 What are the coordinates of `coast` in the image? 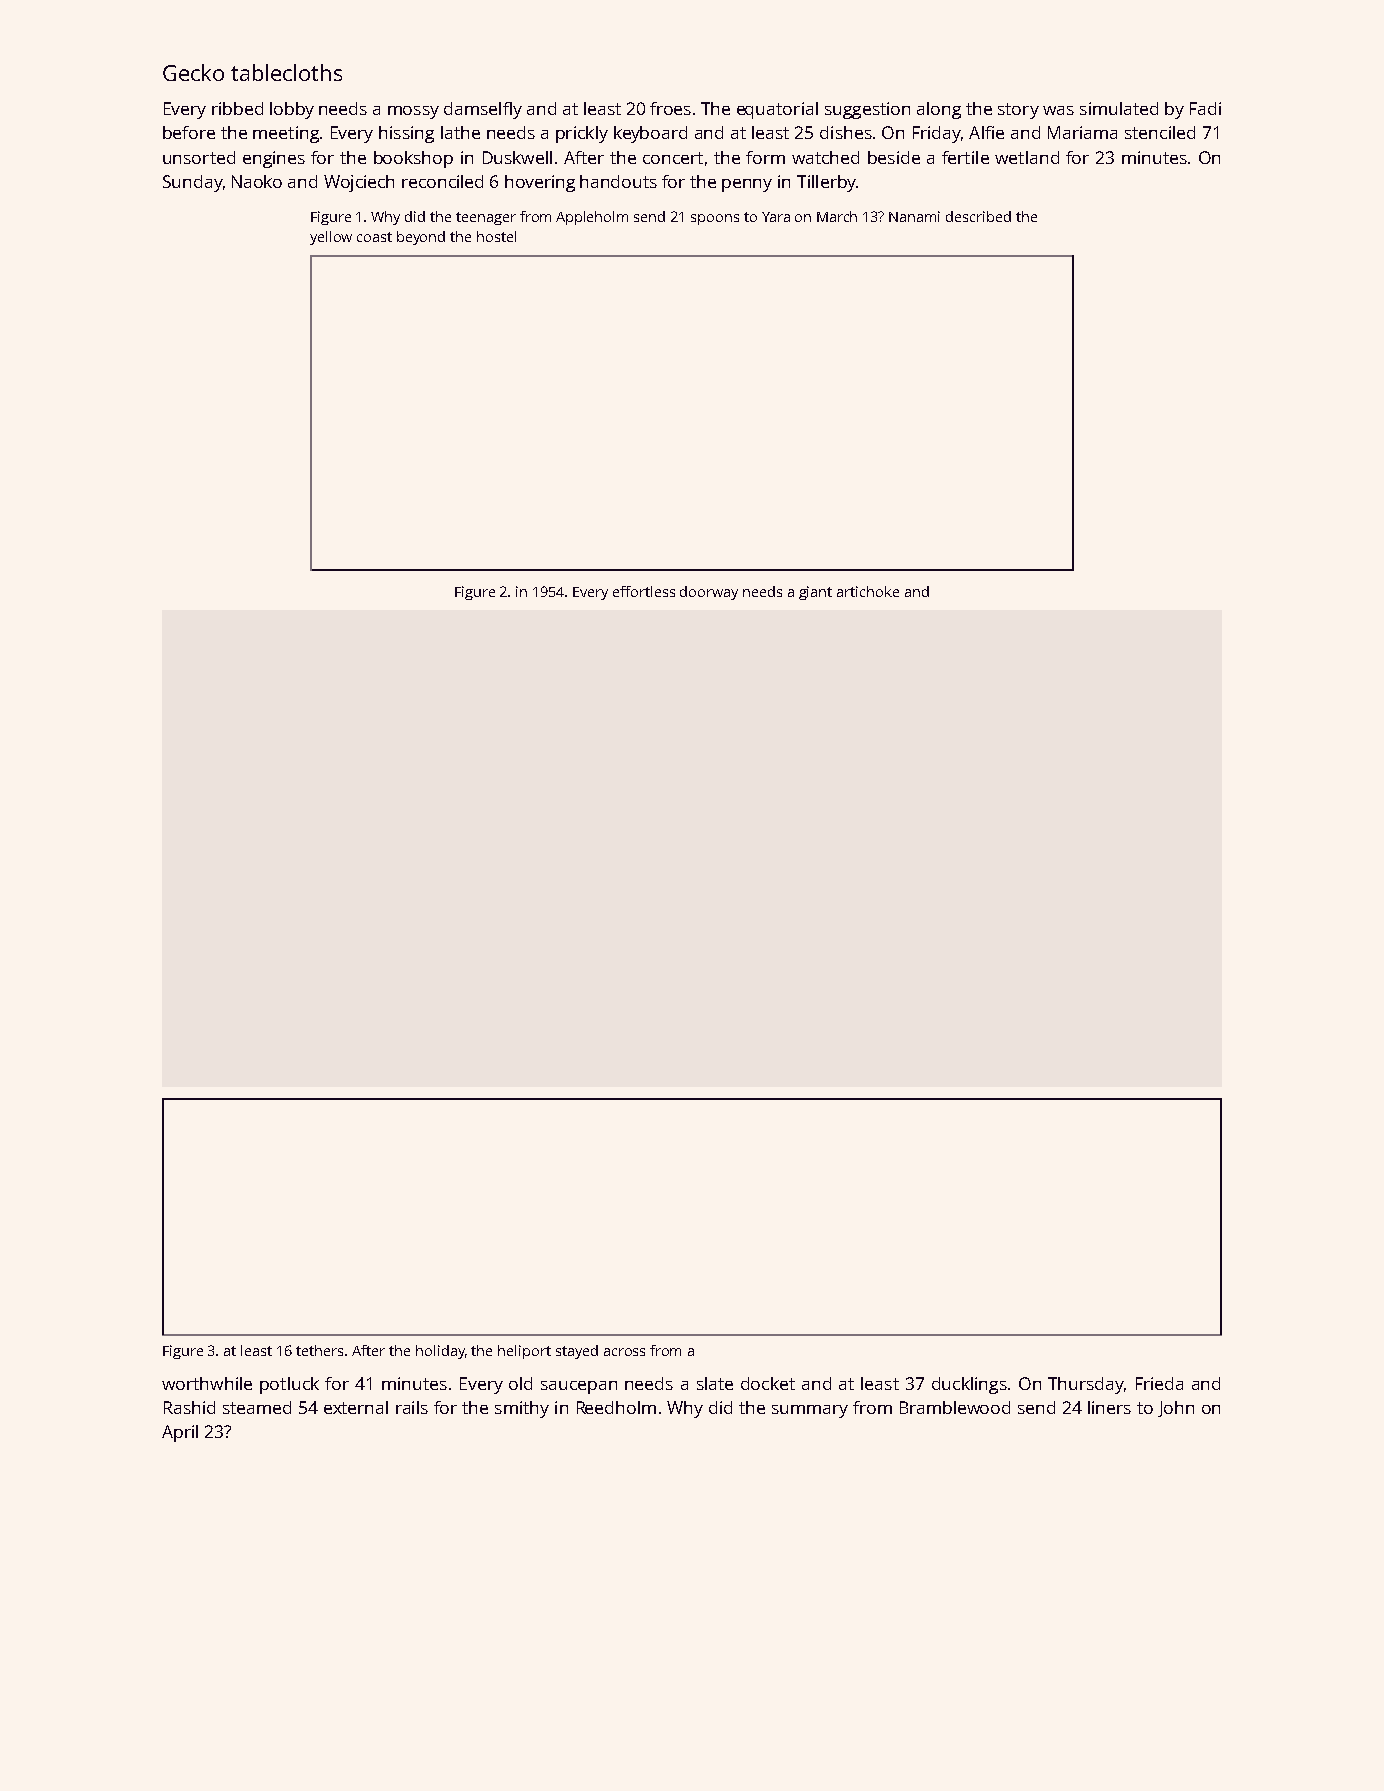 It's located at (374, 237).
